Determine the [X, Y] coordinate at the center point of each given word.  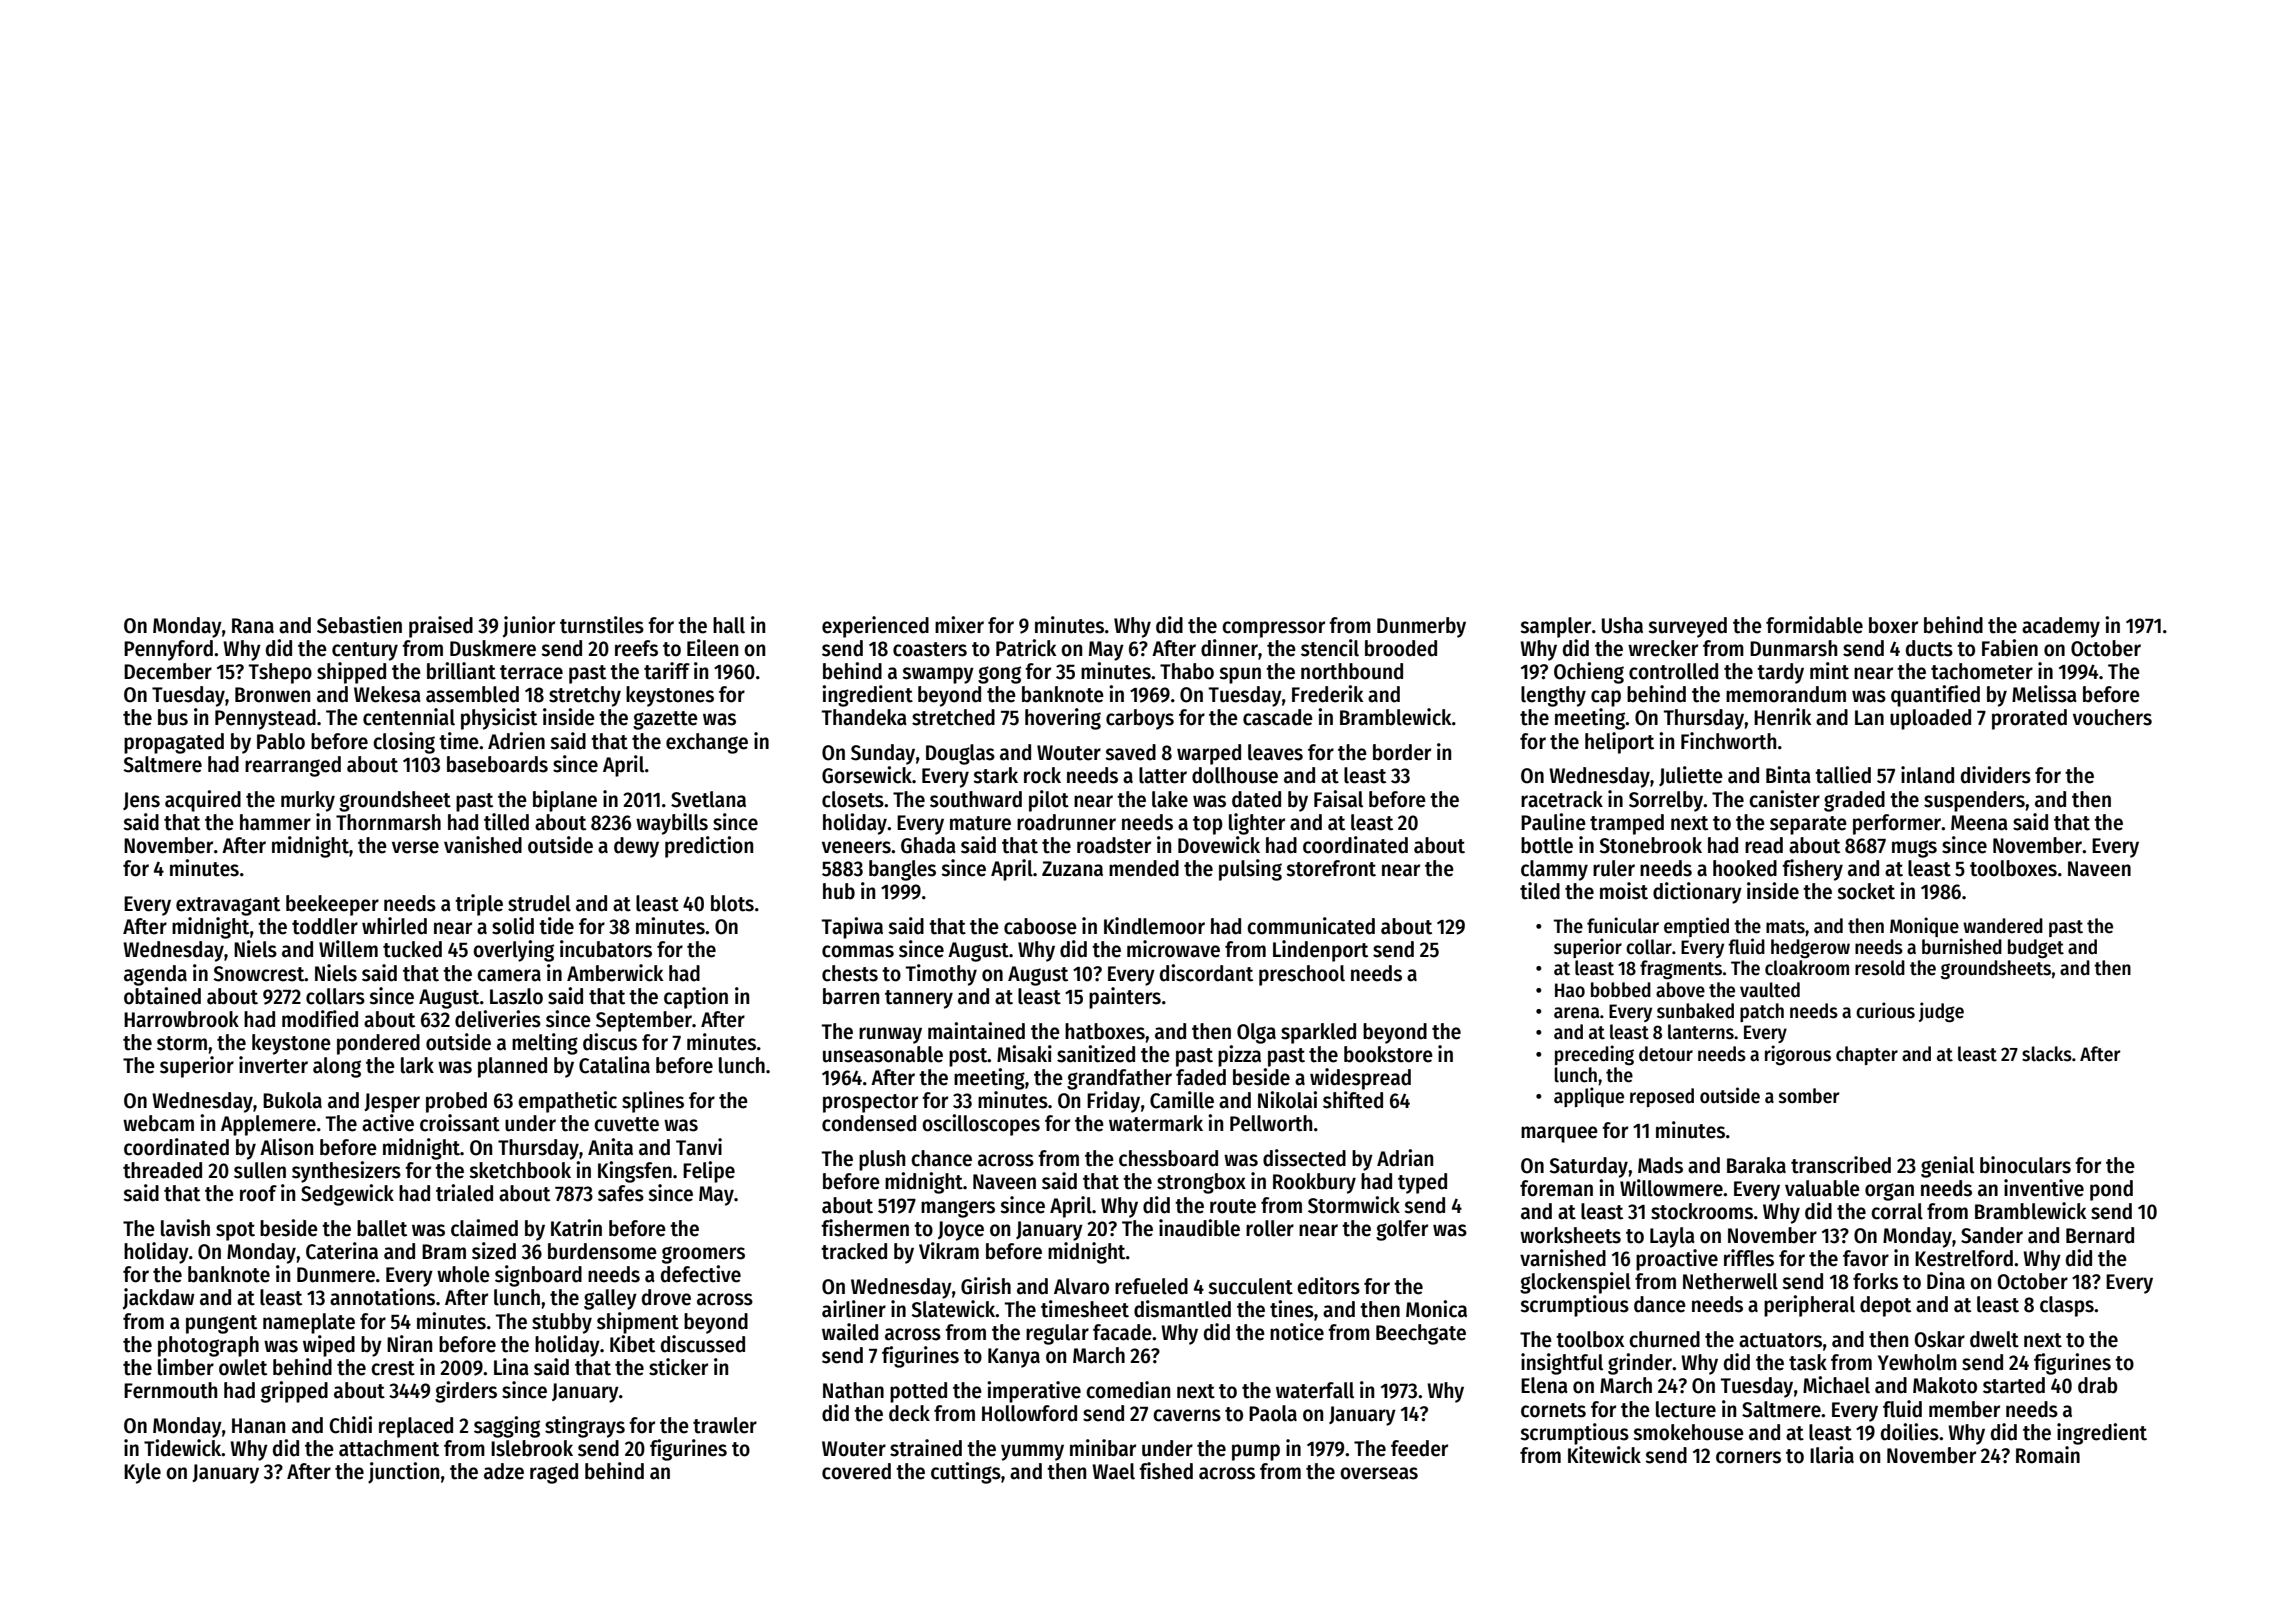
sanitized [1096, 1054]
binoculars [2025, 1165]
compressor [1273, 629]
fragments [1681, 970]
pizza [1239, 1056]
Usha [1622, 625]
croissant [460, 1123]
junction [403, 1473]
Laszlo [516, 996]
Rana [253, 626]
